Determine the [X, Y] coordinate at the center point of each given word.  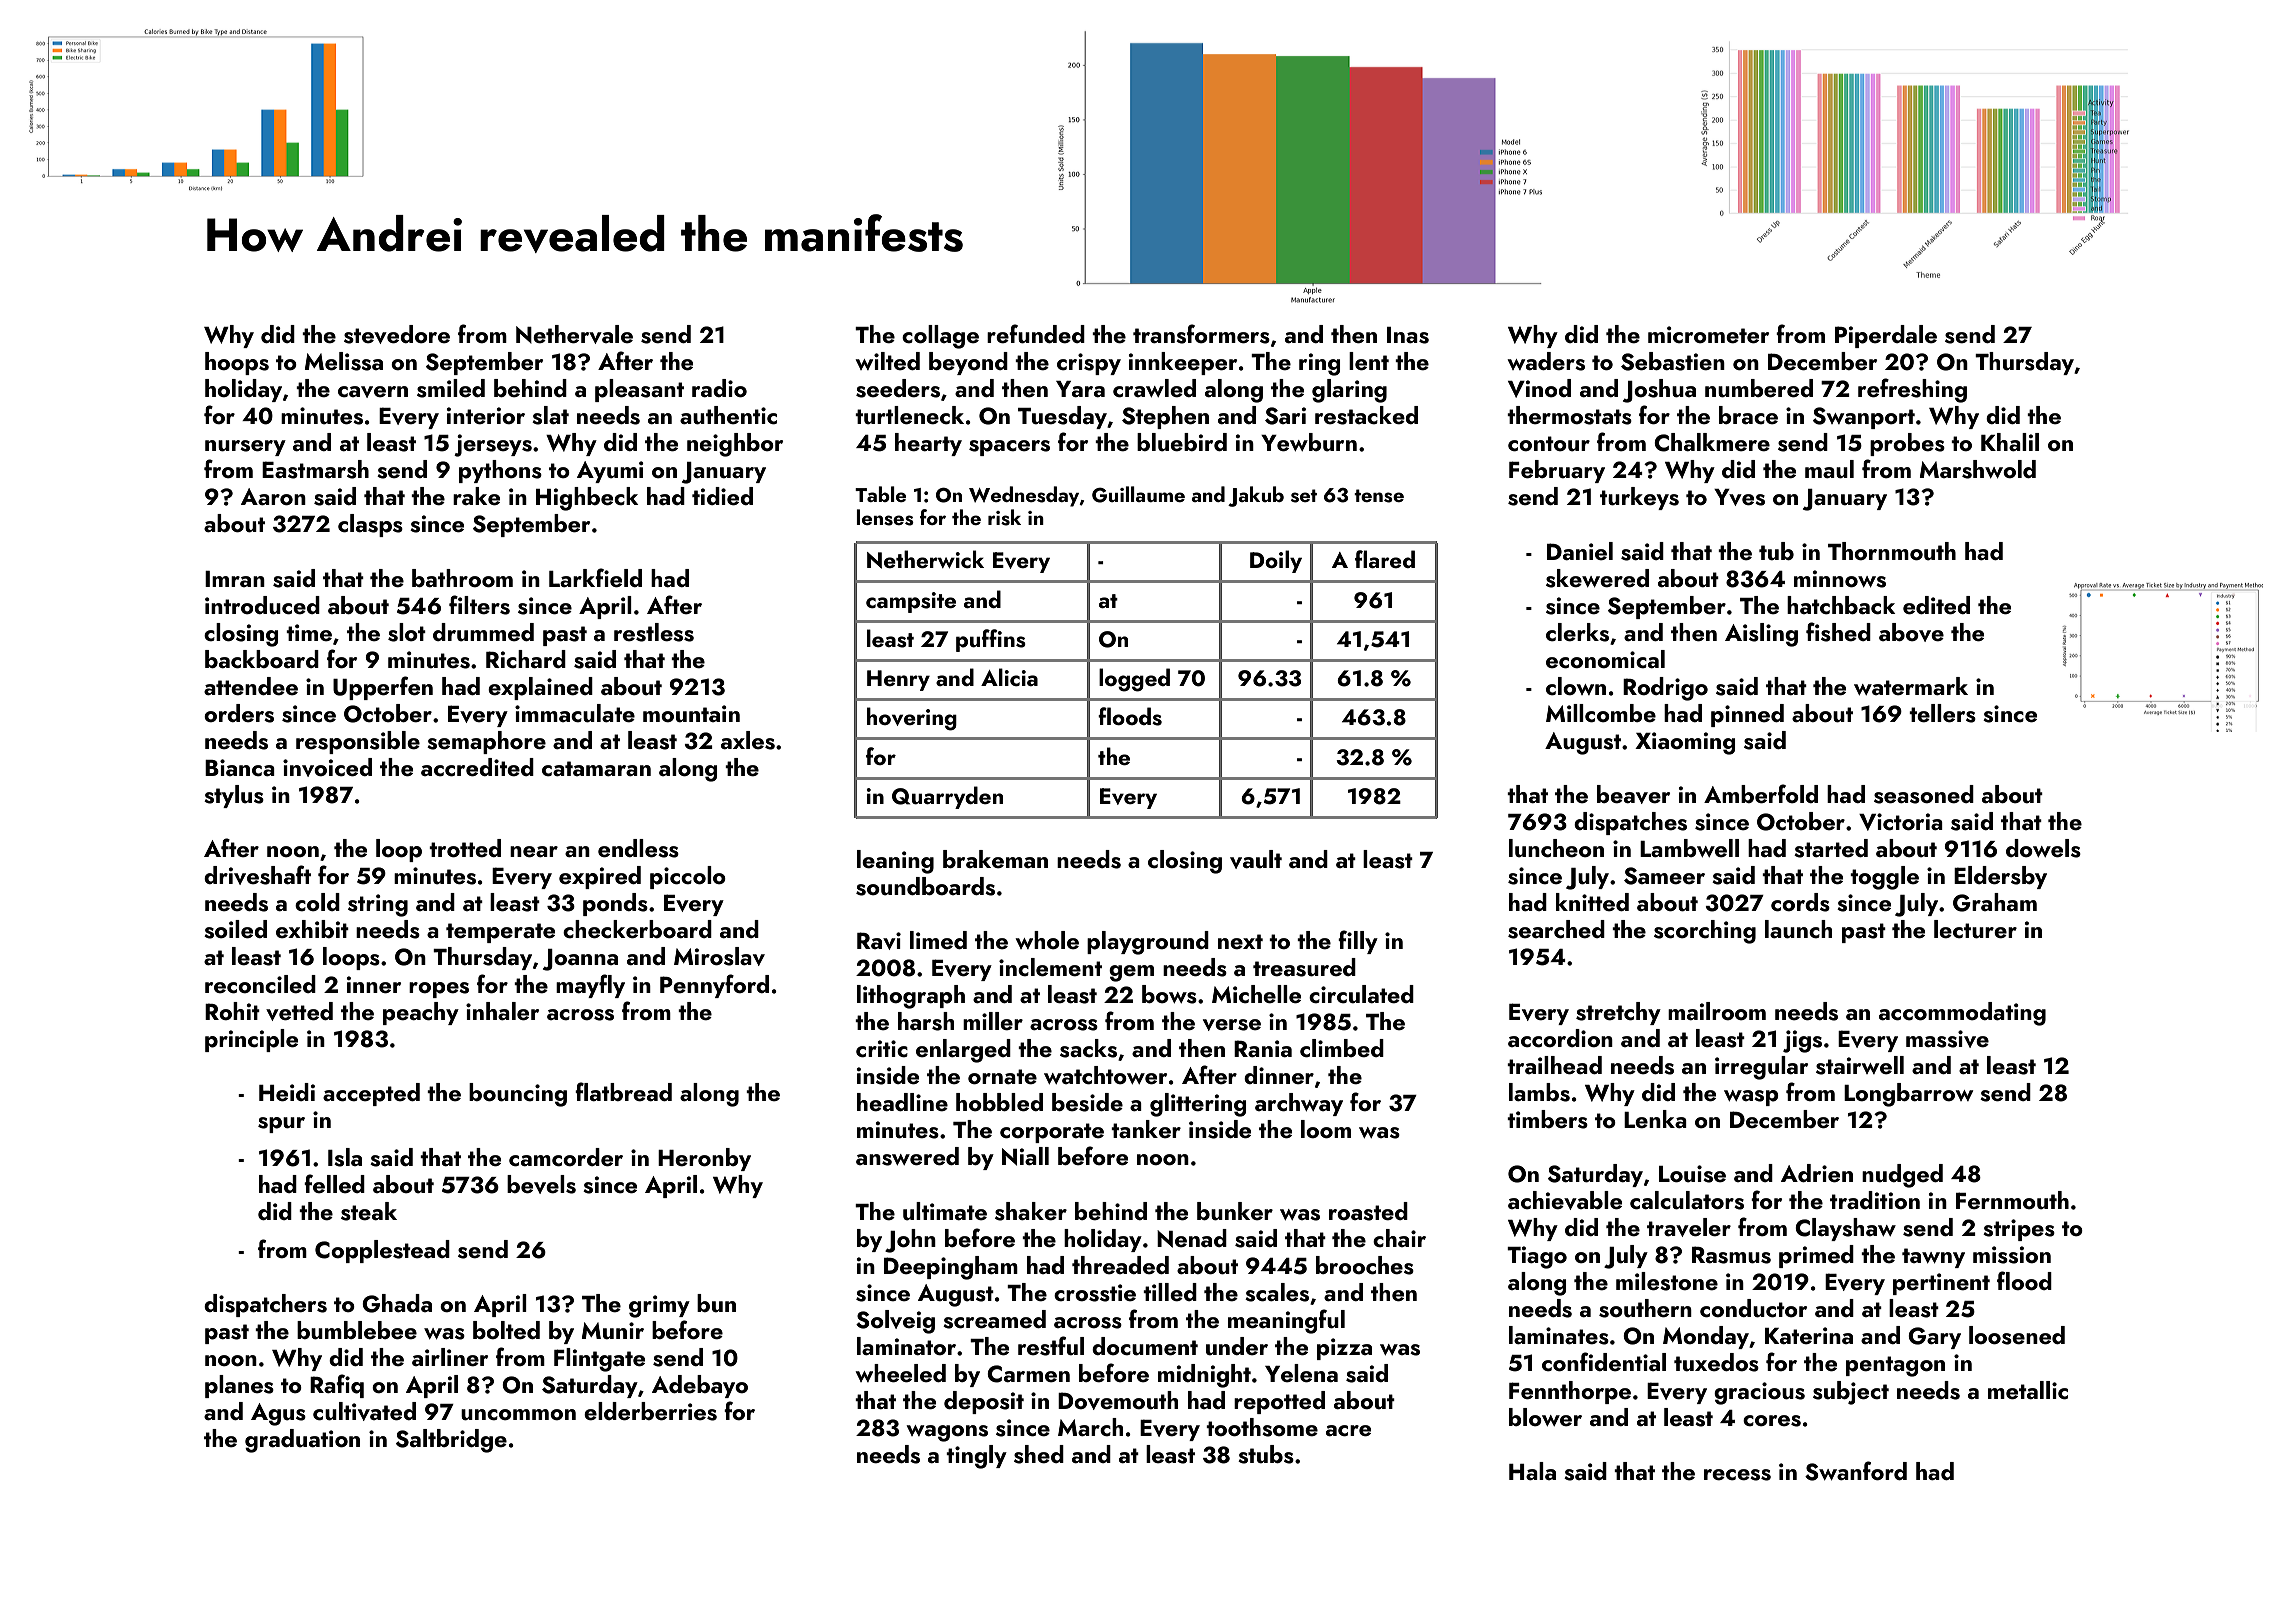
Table [880, 494]
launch [1798, 929]
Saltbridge [451, 1441]
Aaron [273, 496]
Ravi [879, 941]
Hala [1532, 1471]
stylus [234, 796]
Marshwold [1978, 469]
